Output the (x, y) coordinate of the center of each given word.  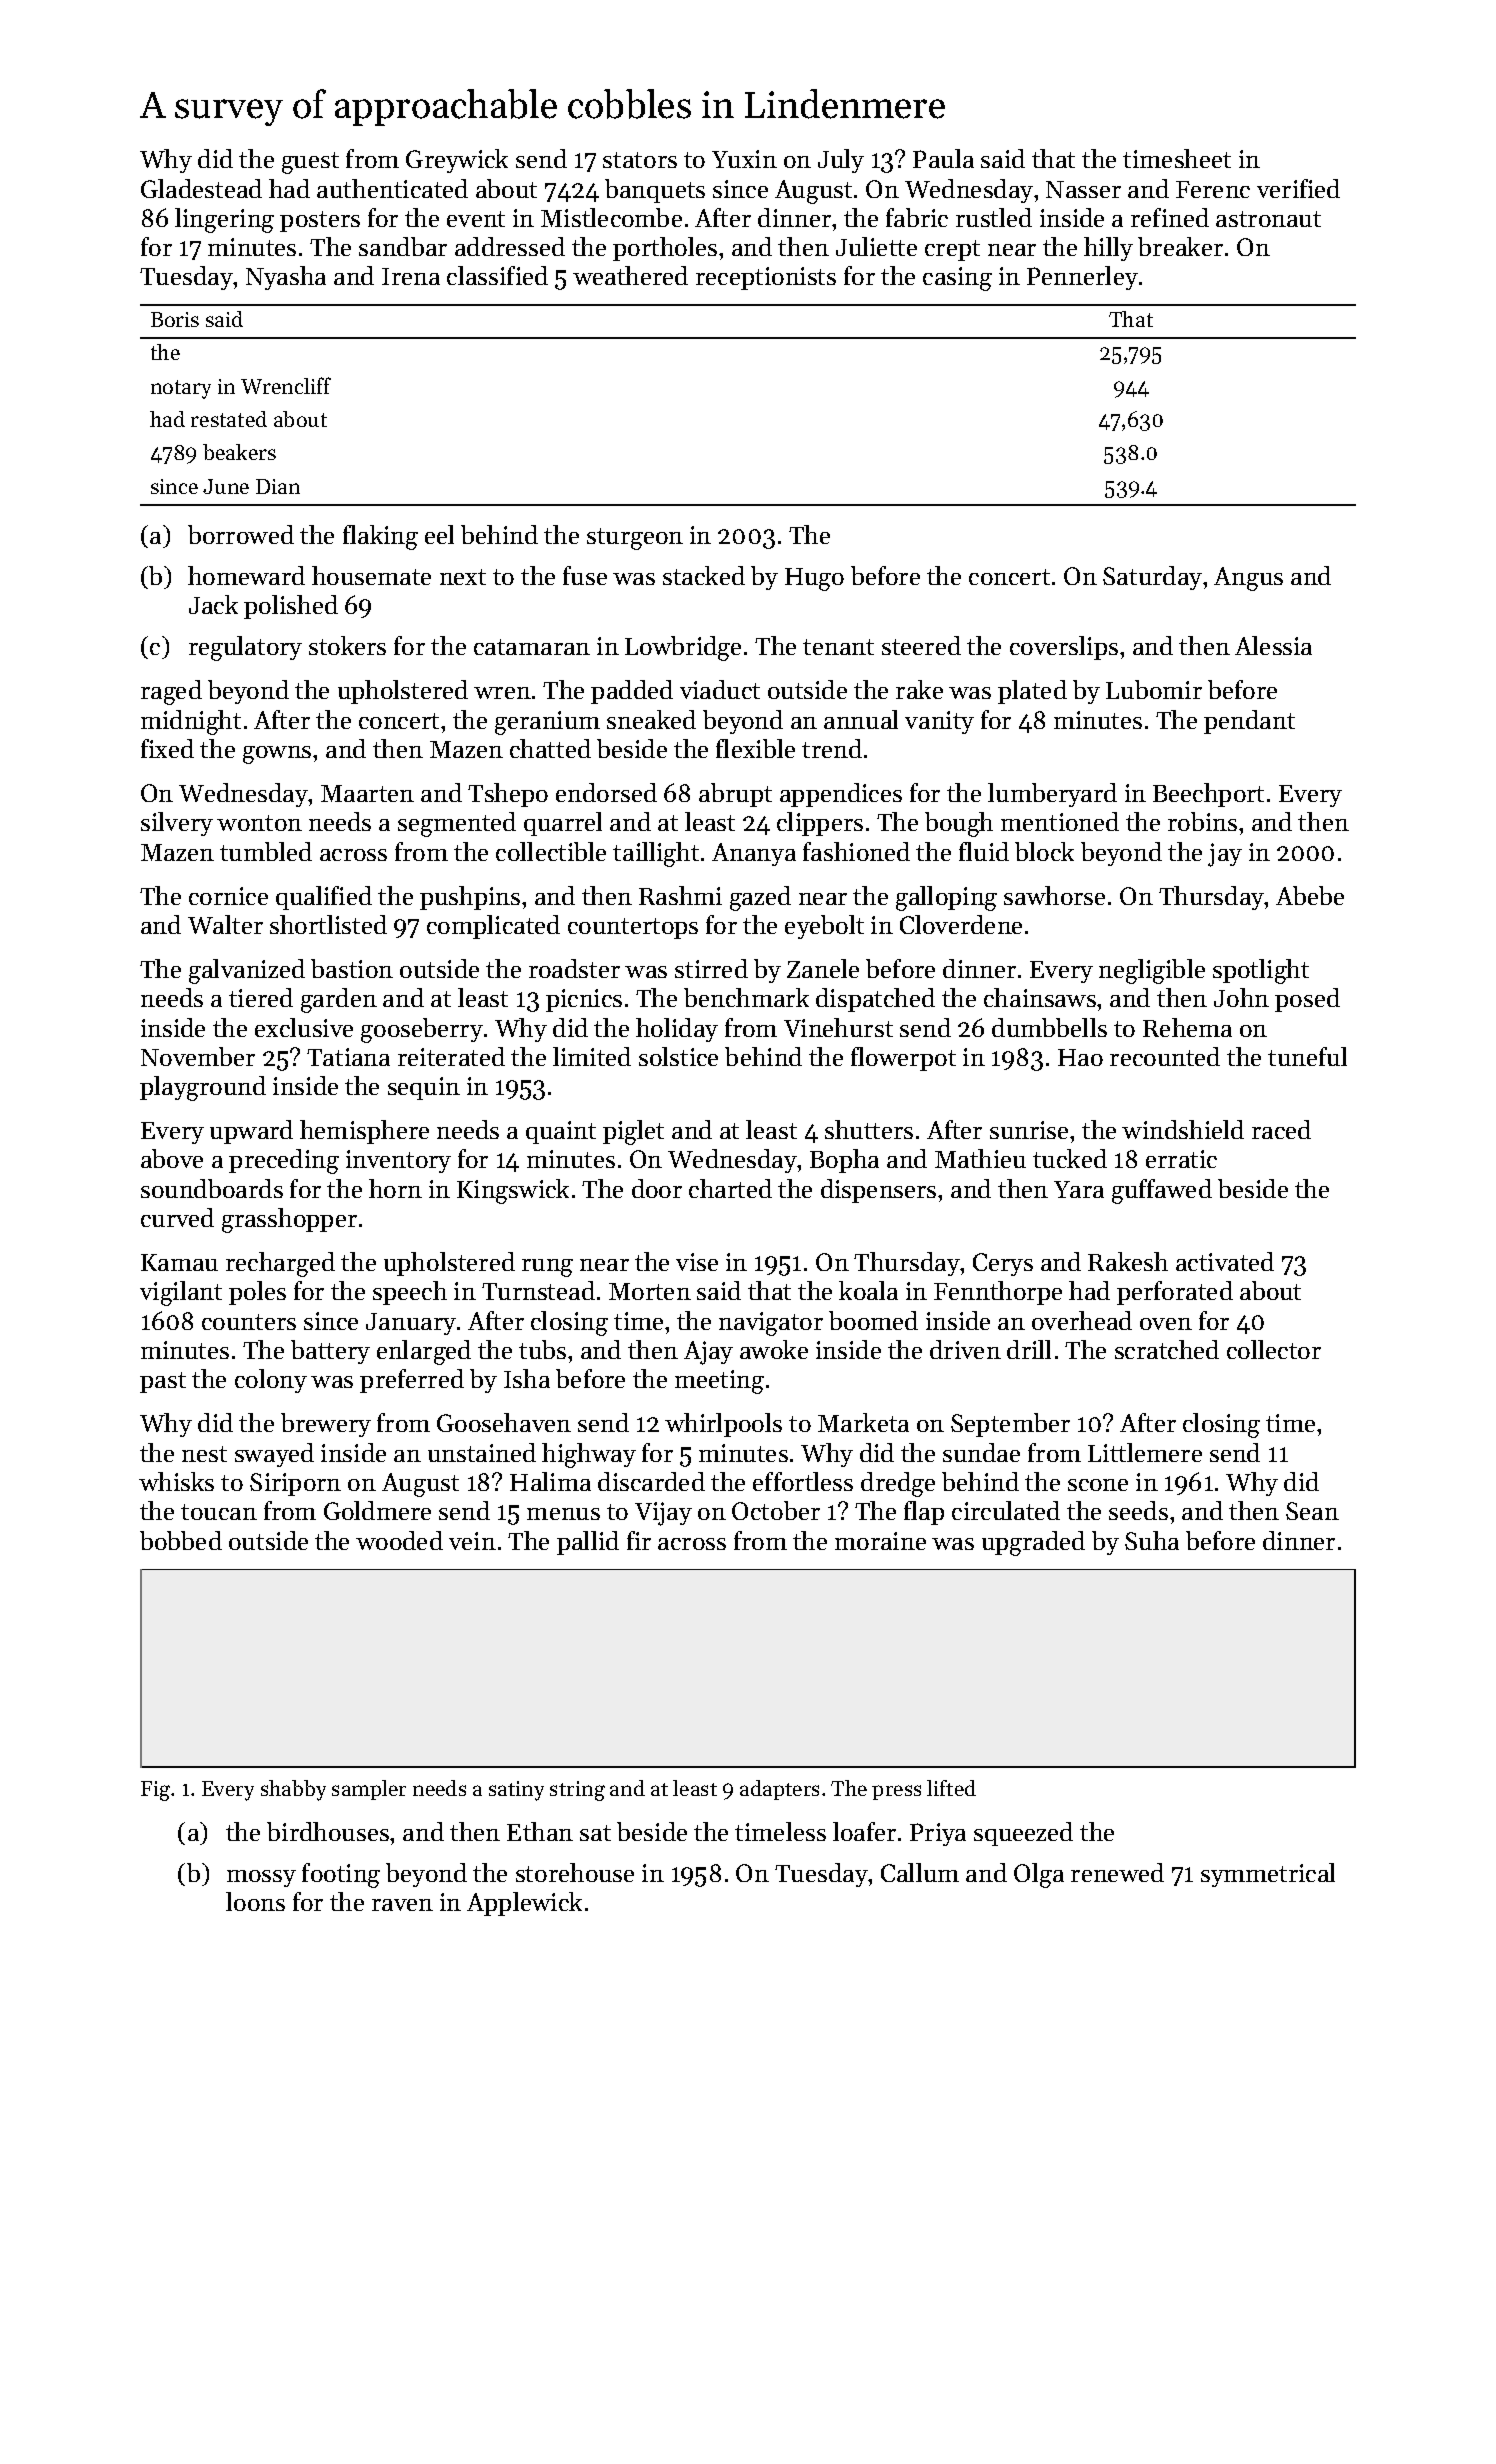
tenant (838, 647)
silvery (177, 824)
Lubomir (1154, 689)
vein (472, 1541)
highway (589, 1455)
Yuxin (744, 159)
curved (177, 1217)
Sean (1312, 1511)
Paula (943, 158)
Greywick (457, 161)
